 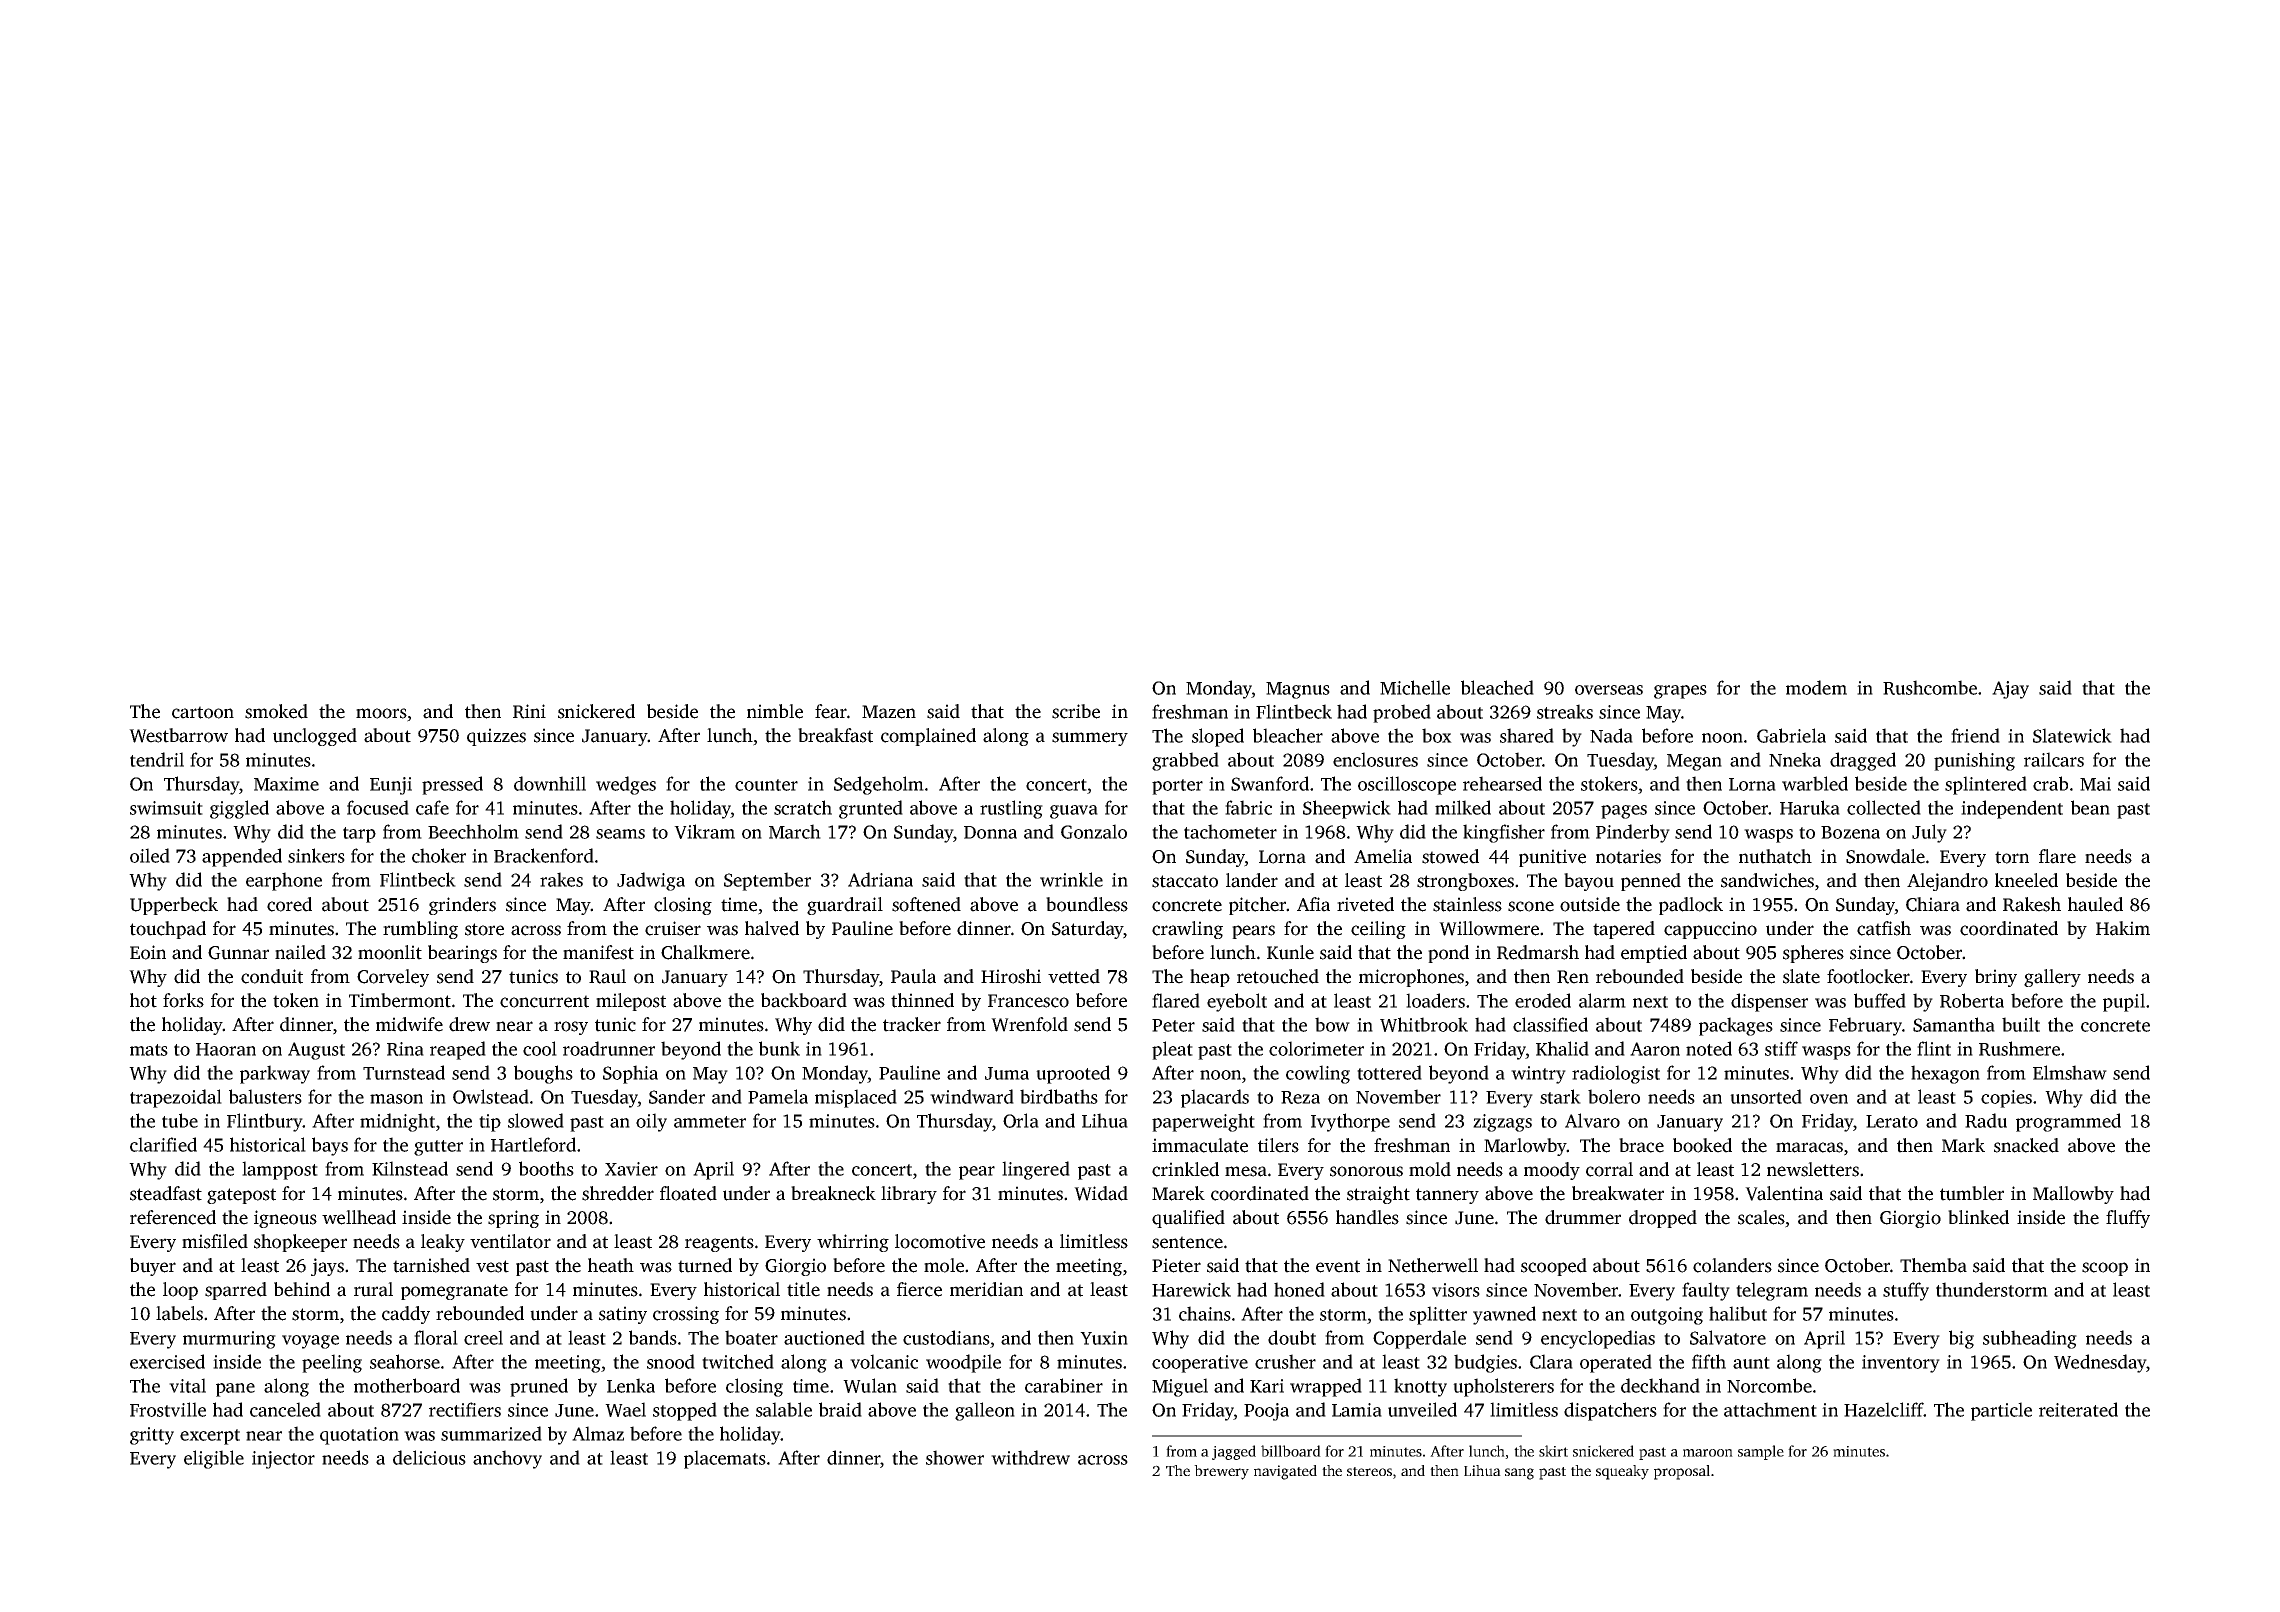 I want to click on blinked, so click(x=1978, y=1217).
